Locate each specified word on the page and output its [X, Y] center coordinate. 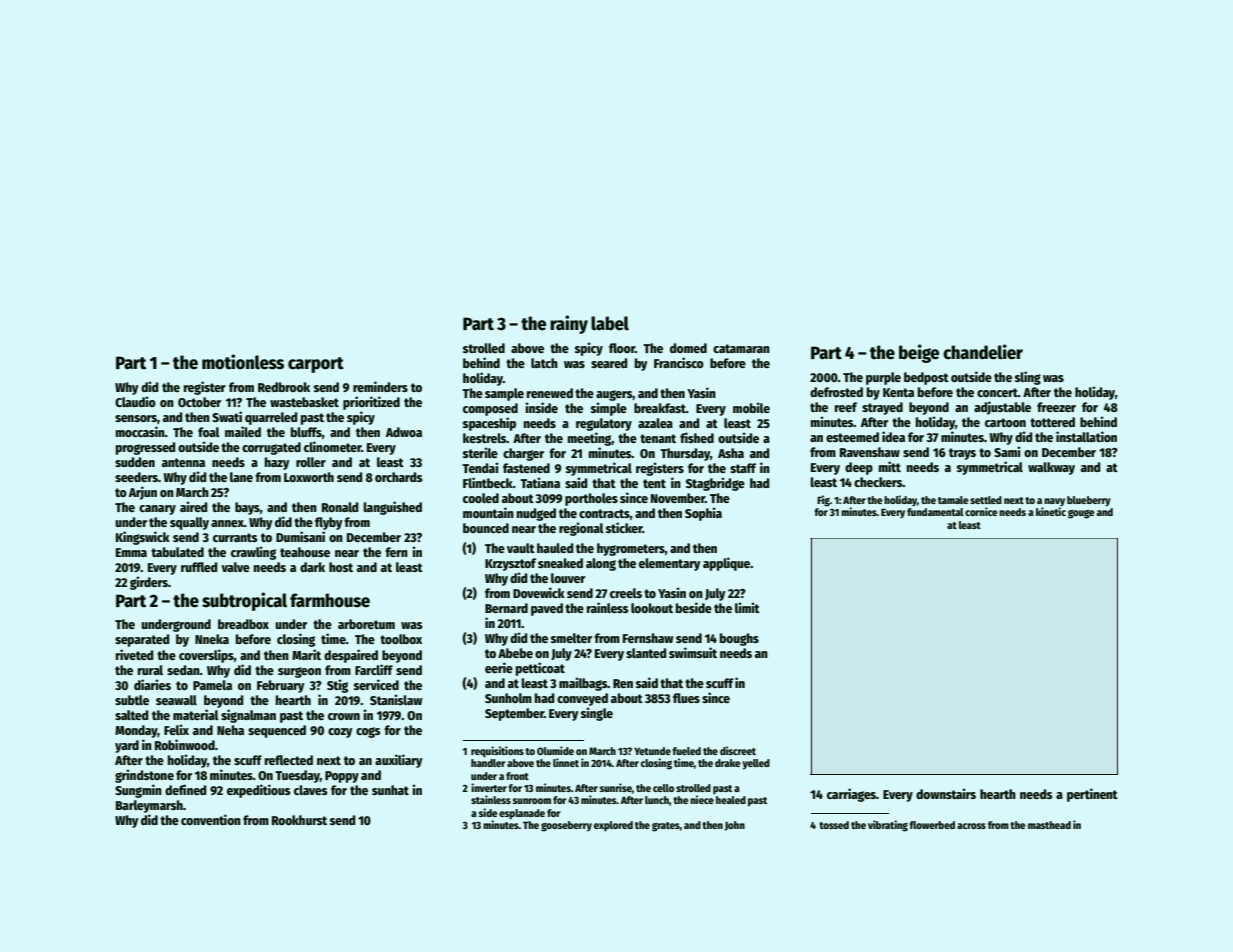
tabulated [177, 552]
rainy [569, 324]
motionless [243, 362]
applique [726, 564]
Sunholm [508, 698]
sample [504, 394]
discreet [738, 750]
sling [1028, 378]
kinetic [1051, 511]
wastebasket [304, 402]
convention [211, 819]
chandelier [983, 352]
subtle [132, 700]
